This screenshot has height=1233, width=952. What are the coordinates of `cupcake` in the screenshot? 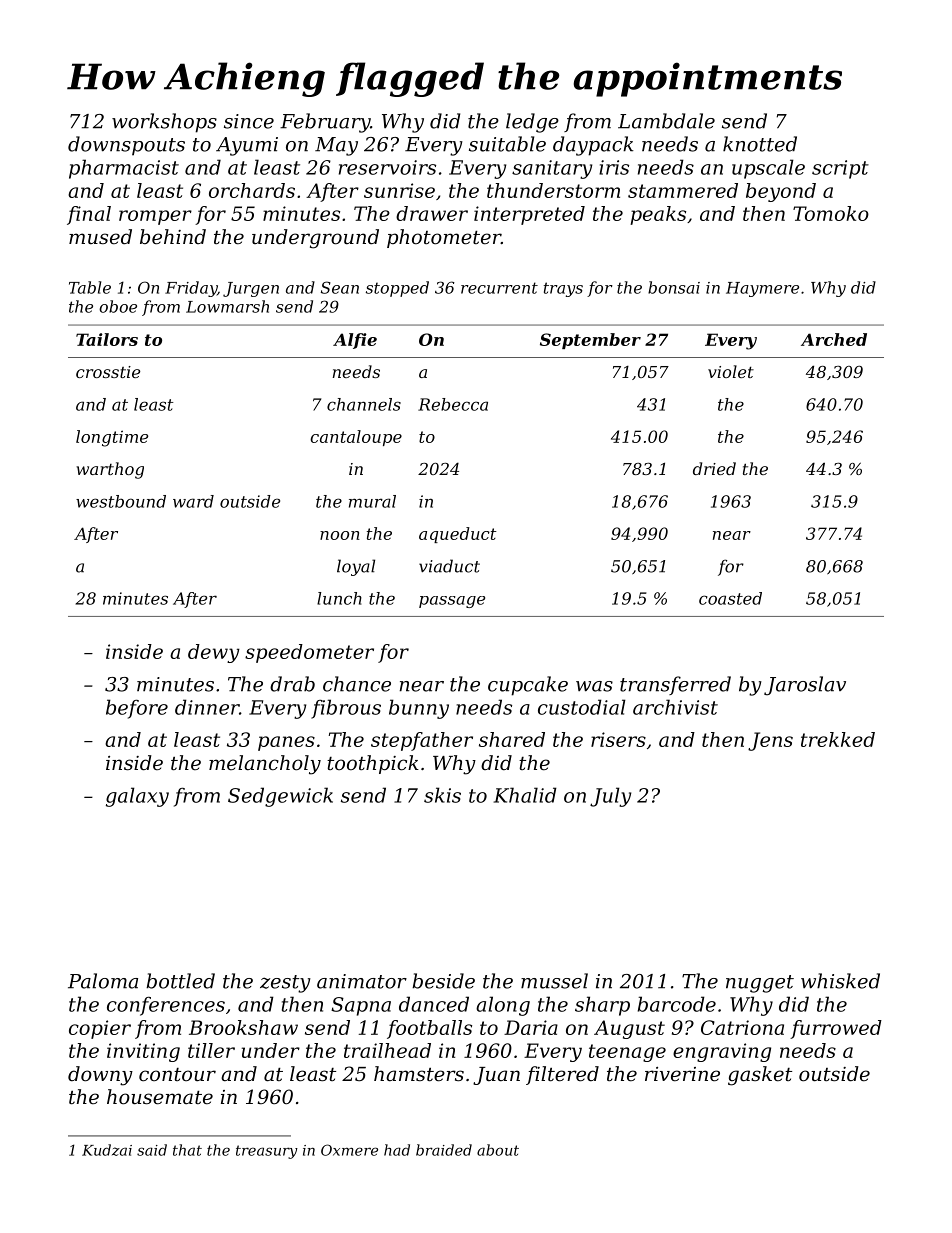 It's located at (528, 686).
